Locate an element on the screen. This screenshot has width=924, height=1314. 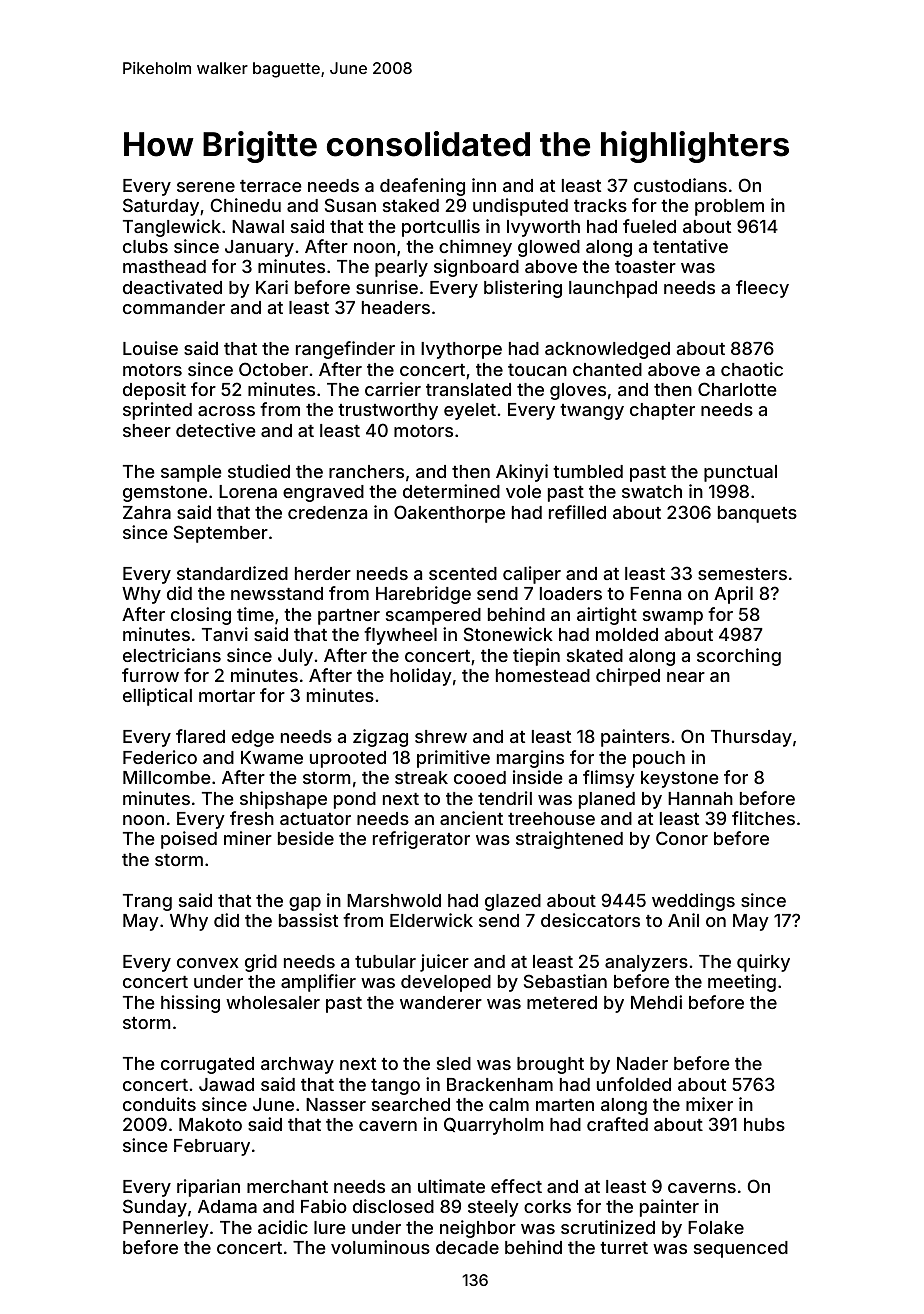
punctual is located at coordinates (740, 473).
